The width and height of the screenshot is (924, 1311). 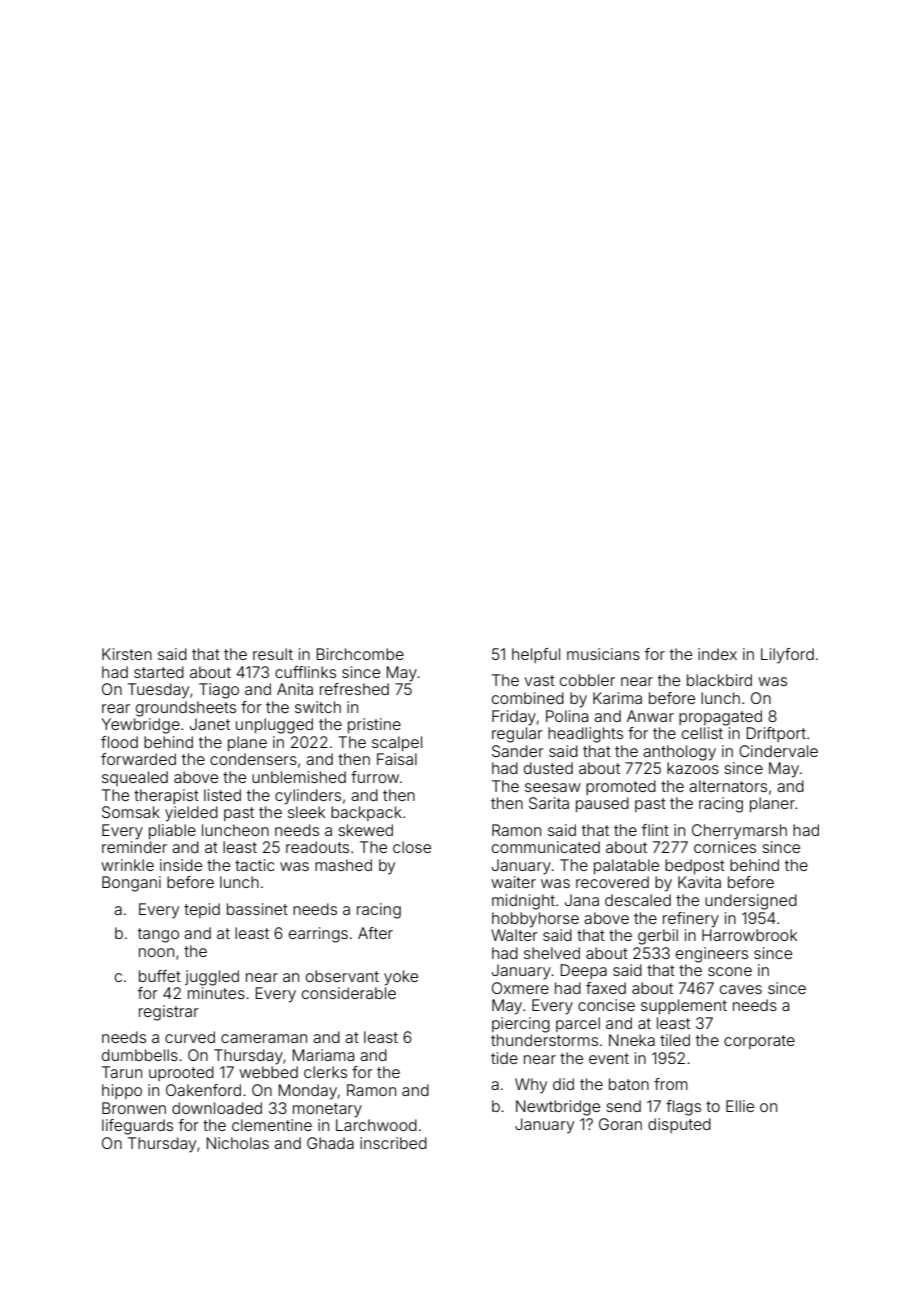 What do you see at coordinates (603, 654) in the screenshot?
I see `musicians` at bounding box center [603, 654].
